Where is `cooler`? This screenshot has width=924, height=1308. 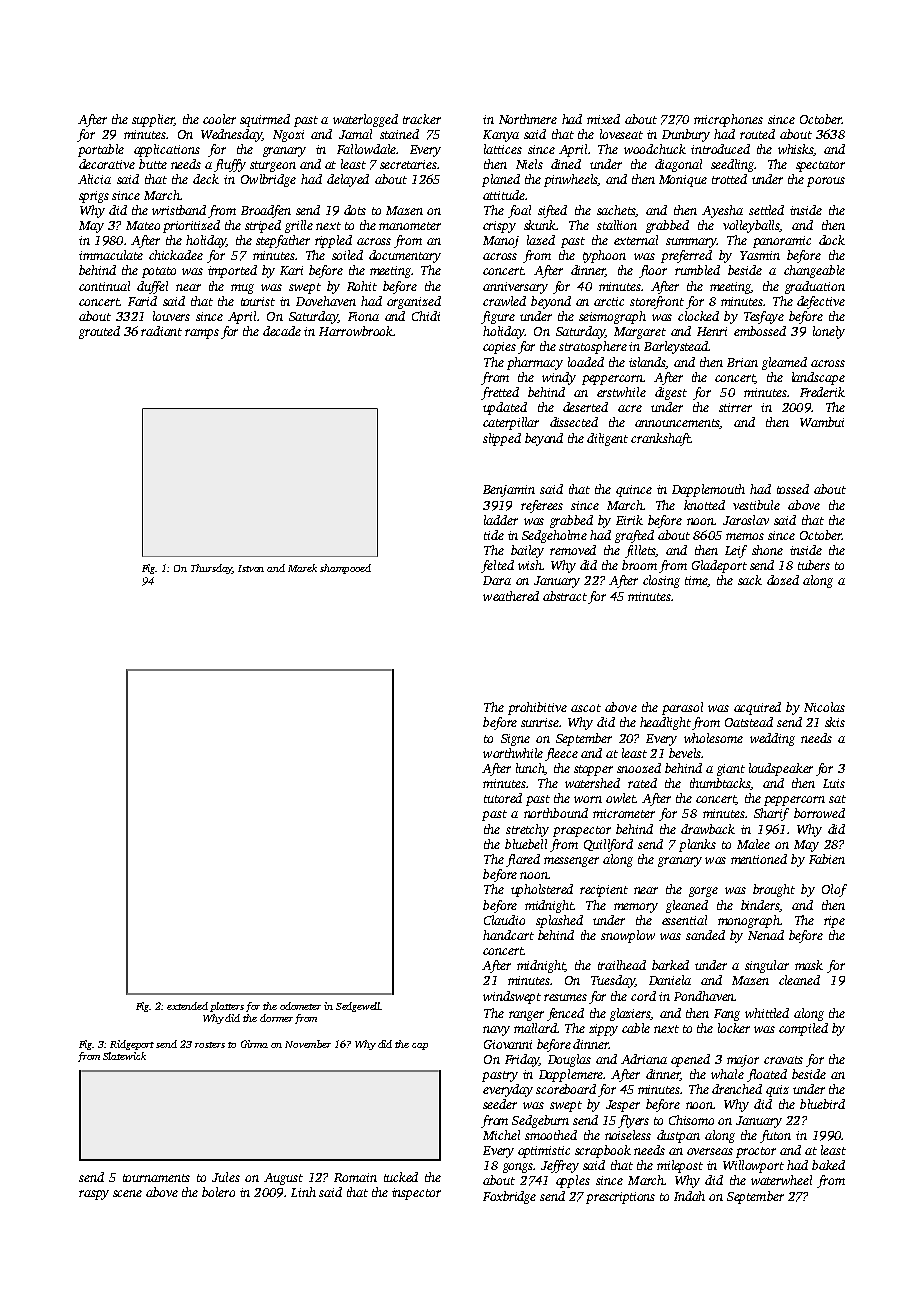
cooler is located at coordinates (219, 119).
